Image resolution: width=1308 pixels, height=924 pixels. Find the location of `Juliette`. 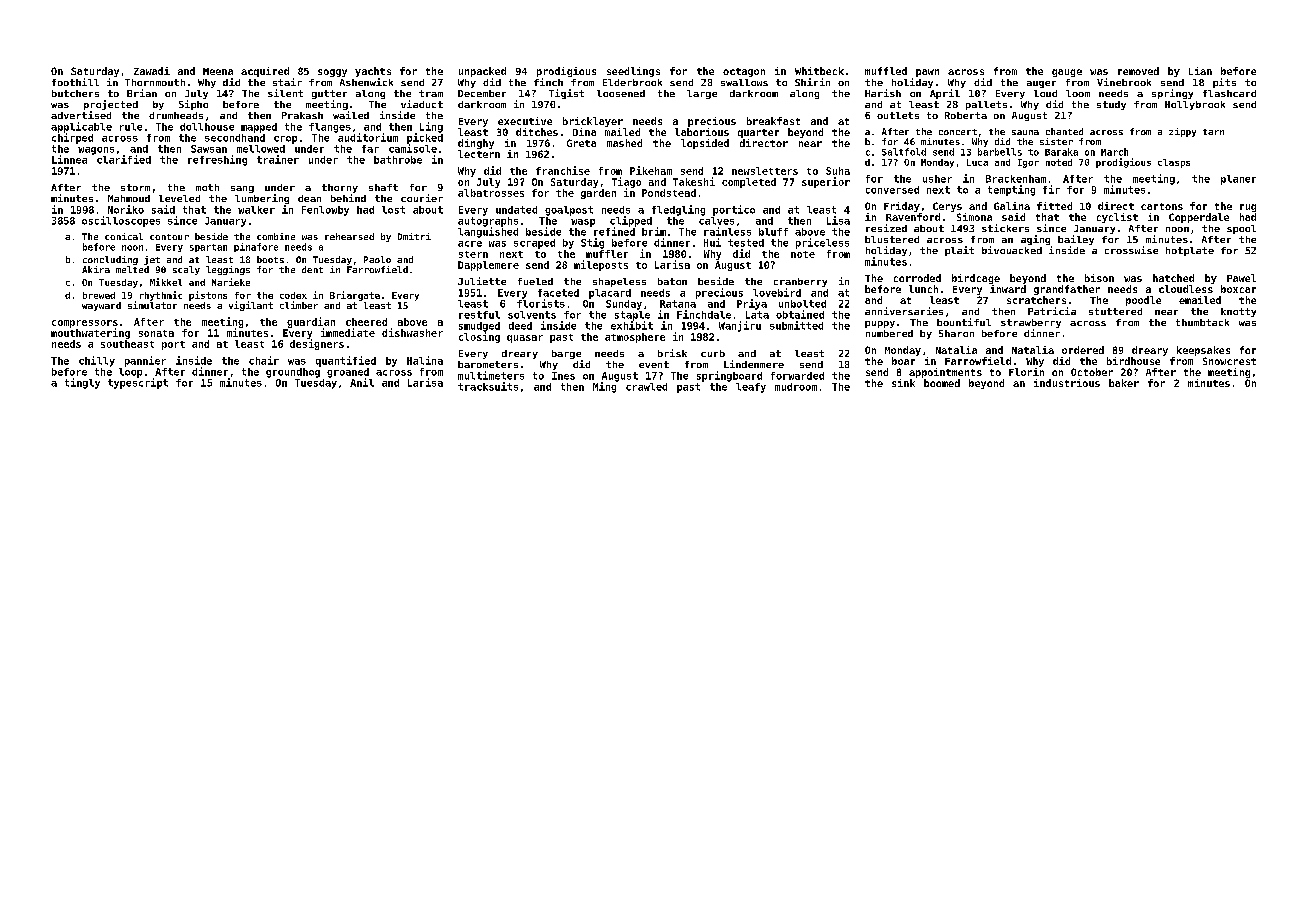

Juliette is located at coordinates (482, 281).
